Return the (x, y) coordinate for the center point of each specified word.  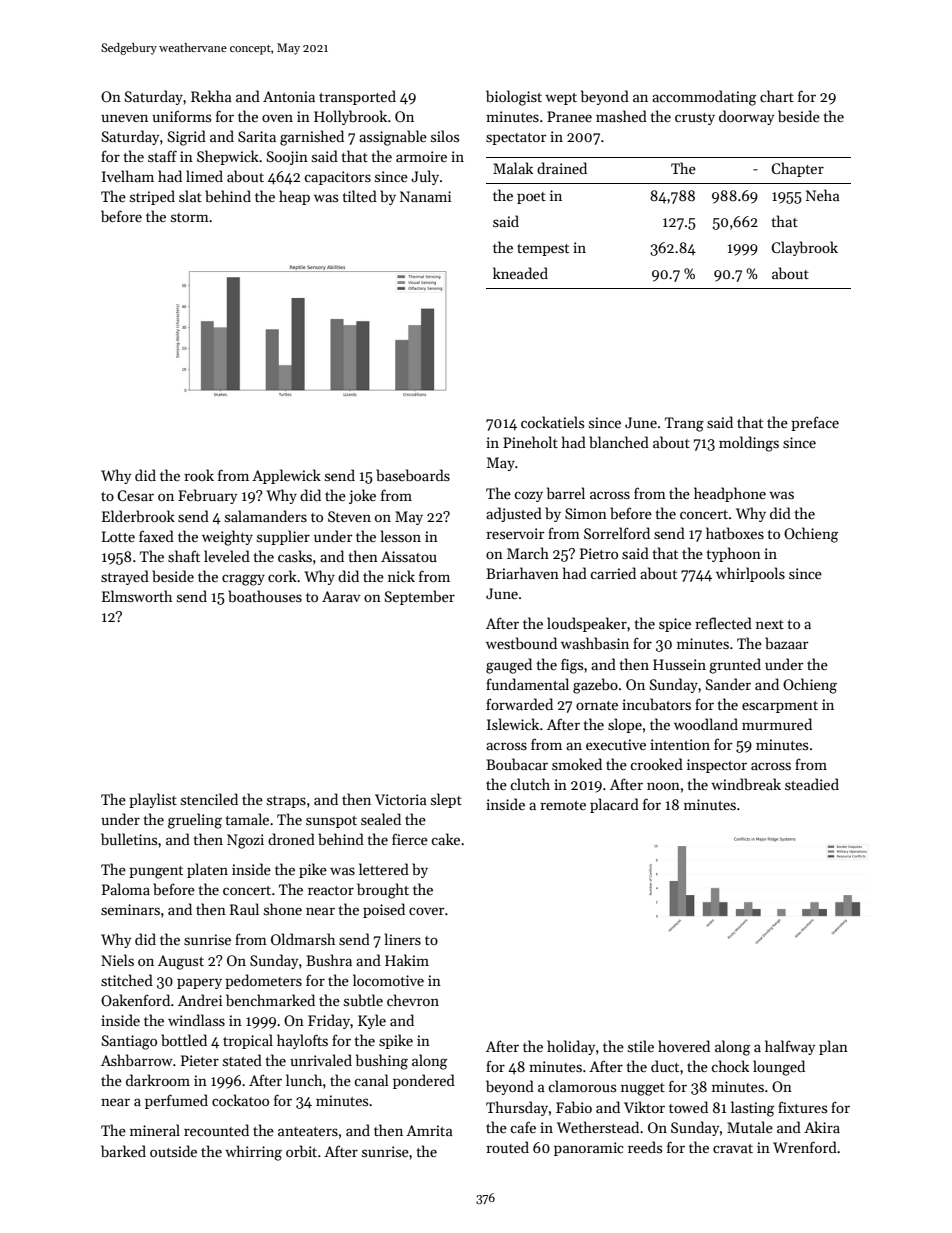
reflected (723, 623)
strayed (125, 577)
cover (426, 911)
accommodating (704, 98)
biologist (514, 98)
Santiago (129, 1042)
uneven (124, 118)
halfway (790, 1047)
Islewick (513, 724)
